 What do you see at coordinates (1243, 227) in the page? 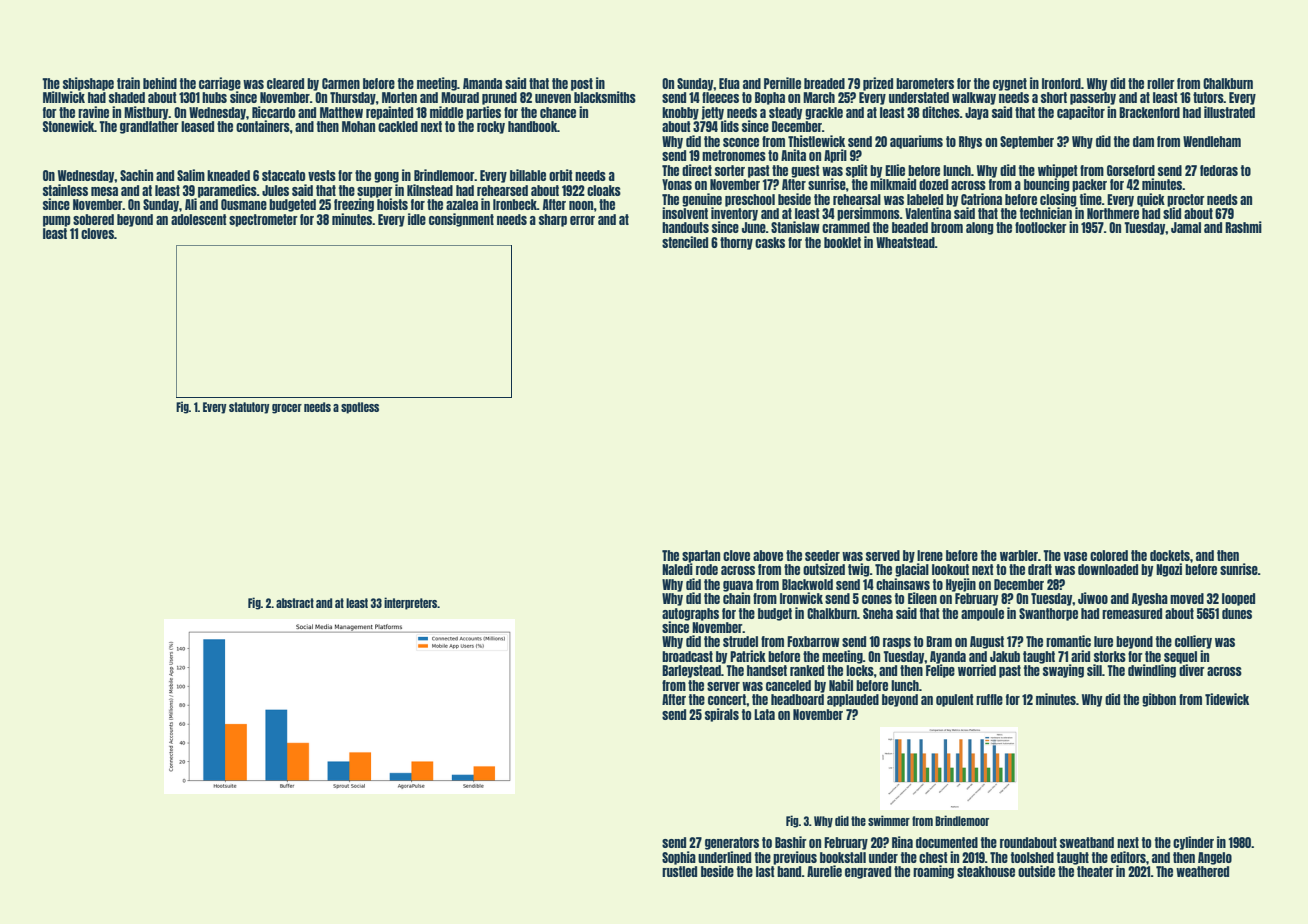
I see `Rashmi` at bounding box center [1243, 227].
